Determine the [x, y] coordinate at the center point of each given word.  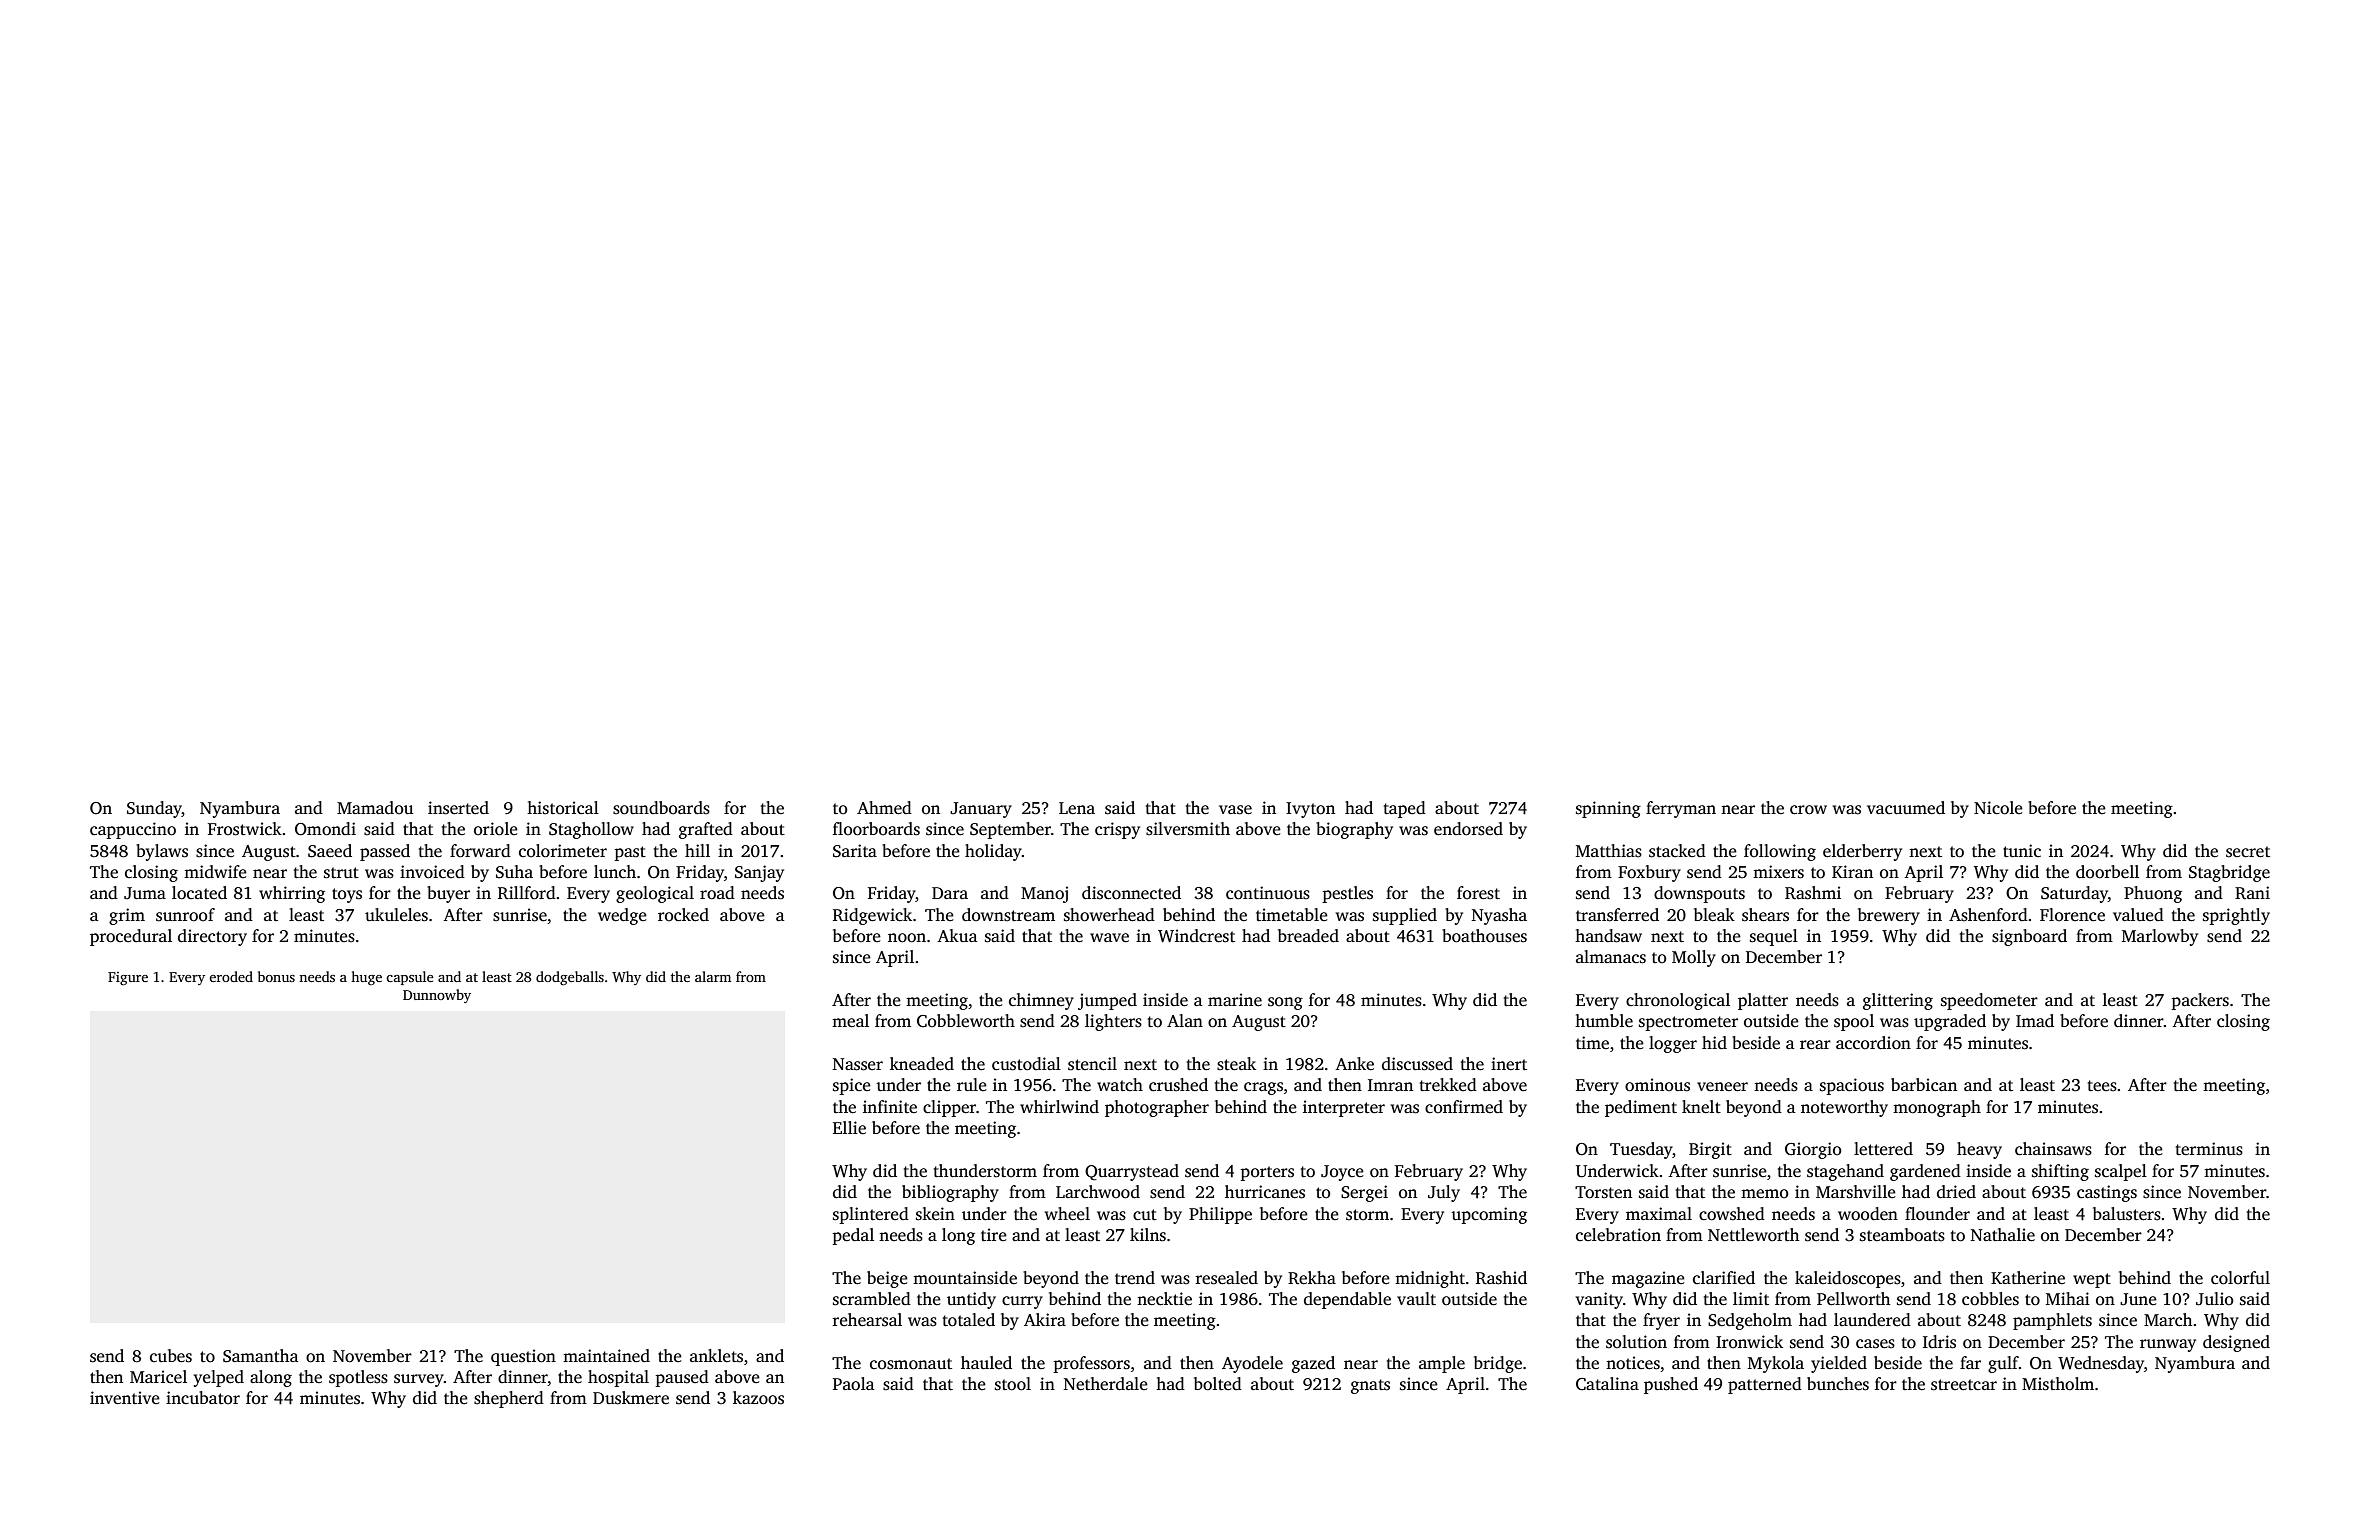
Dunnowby [437, 996]
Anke [1354, 1064]
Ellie [849, 1128]
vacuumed [1906, 808]
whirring [292, 894]
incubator [203, 1398]
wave [1109, 938]
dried [1956, 1192]
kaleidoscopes [1848, 1279]
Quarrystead [1132, 1172]
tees [2102, 1086]
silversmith [1188, 829]
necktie [1164, 1299]
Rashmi [1813, 893]
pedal [853, 1236]
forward [480, 851]
